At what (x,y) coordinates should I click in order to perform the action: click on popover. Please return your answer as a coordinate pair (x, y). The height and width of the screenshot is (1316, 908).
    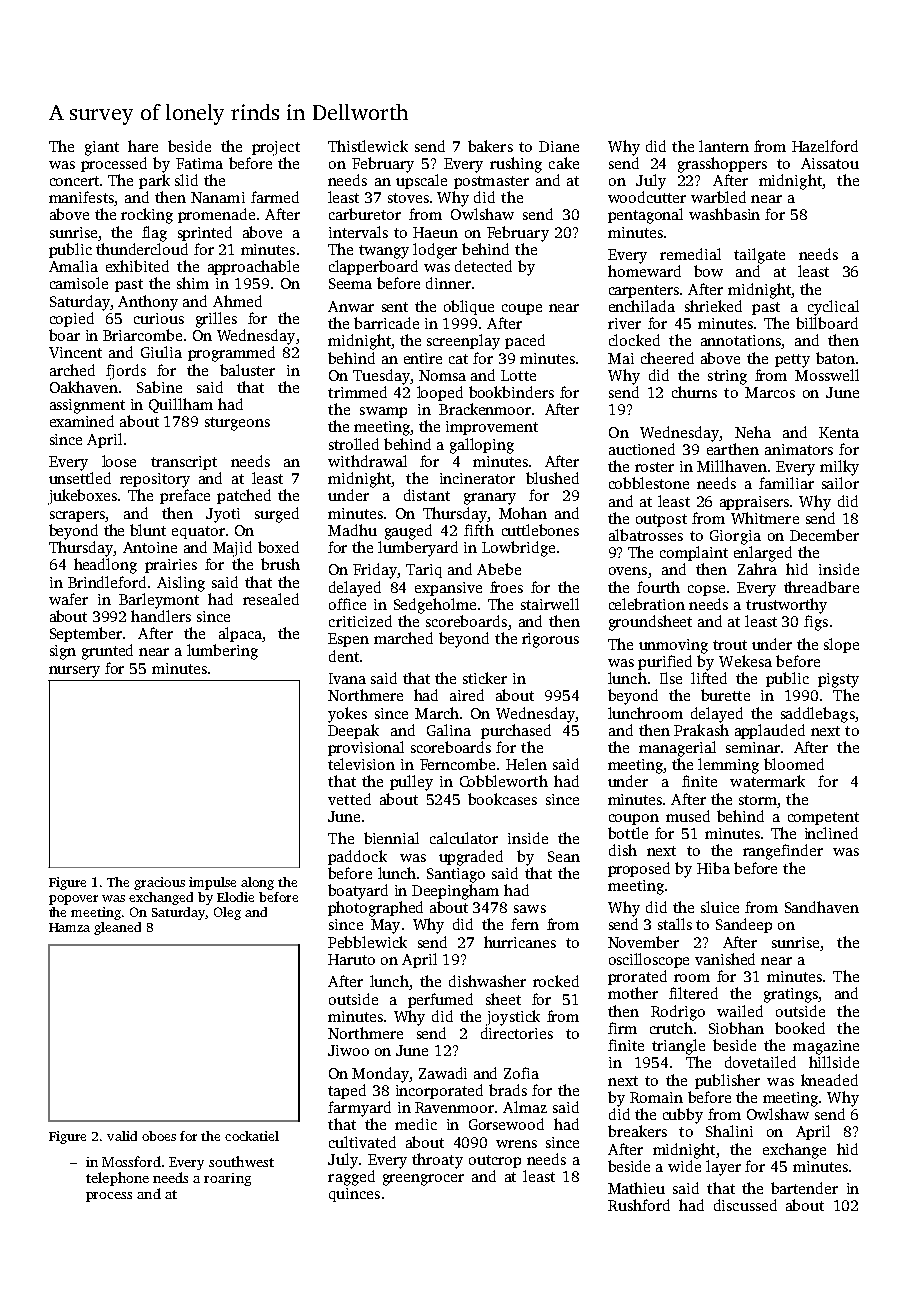
    Looking at the image, I should click on (73, 900).
